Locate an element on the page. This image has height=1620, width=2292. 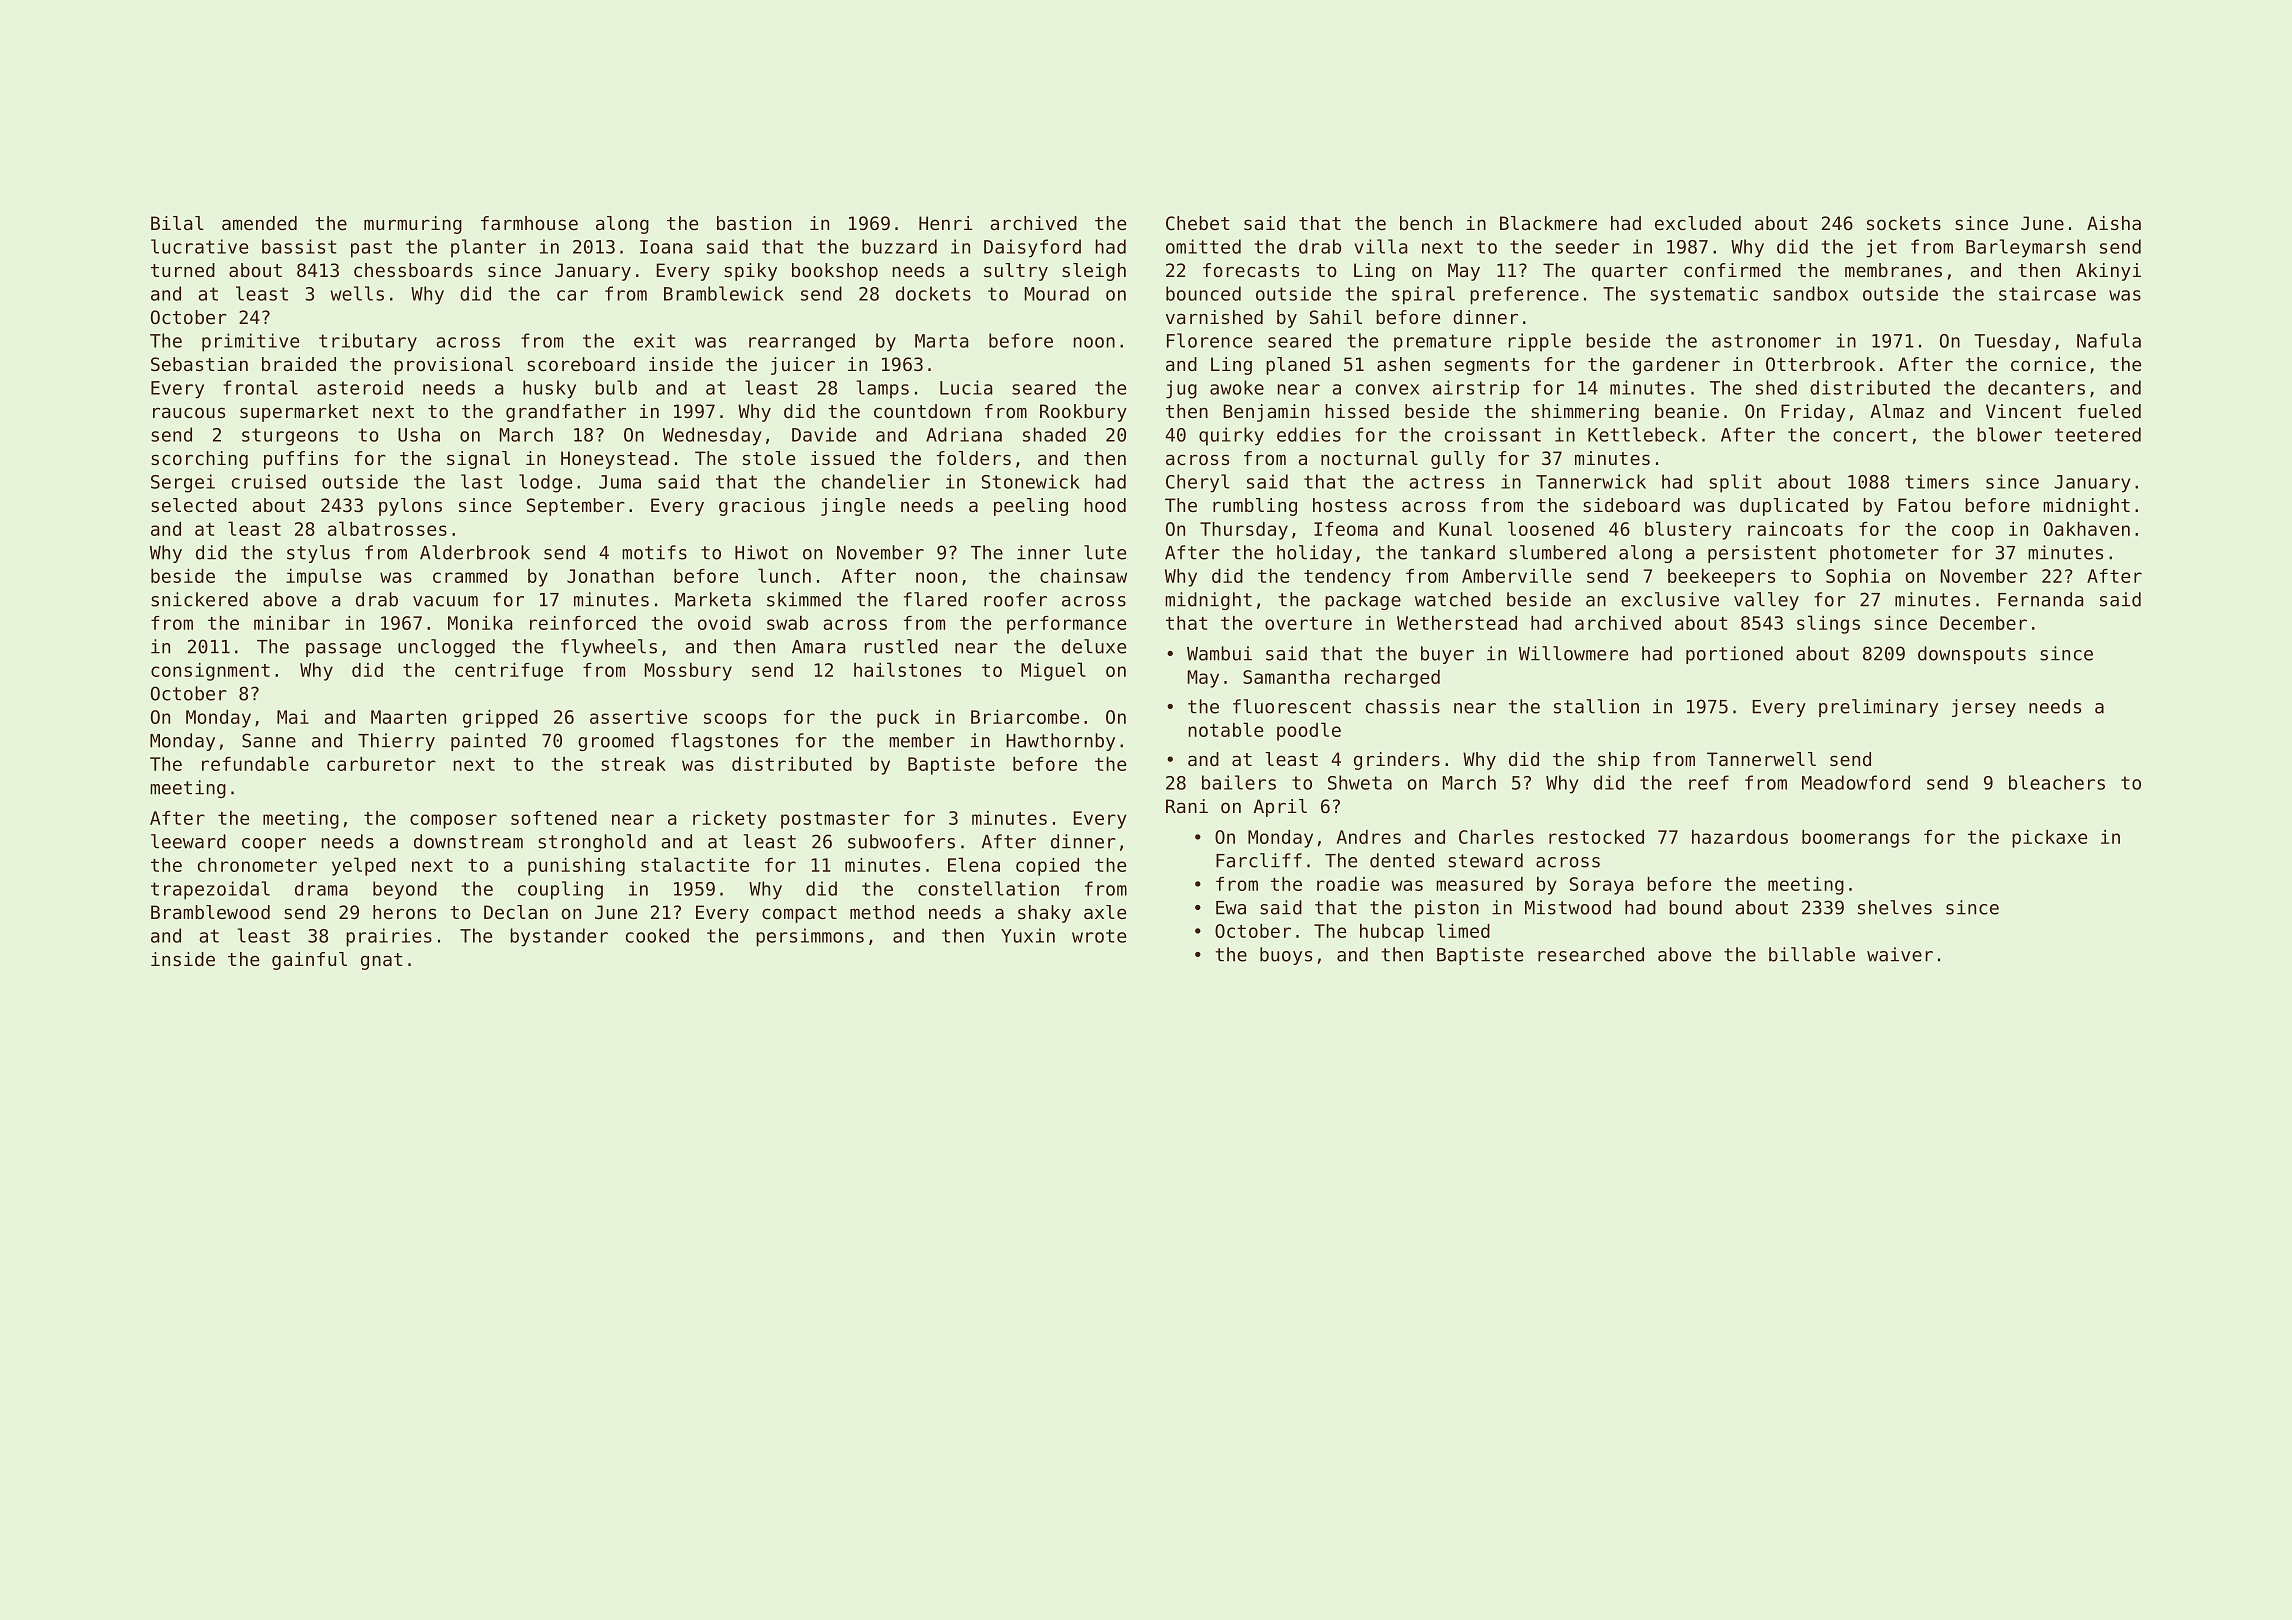
Chebet is located at coordinates (1198, 223).
